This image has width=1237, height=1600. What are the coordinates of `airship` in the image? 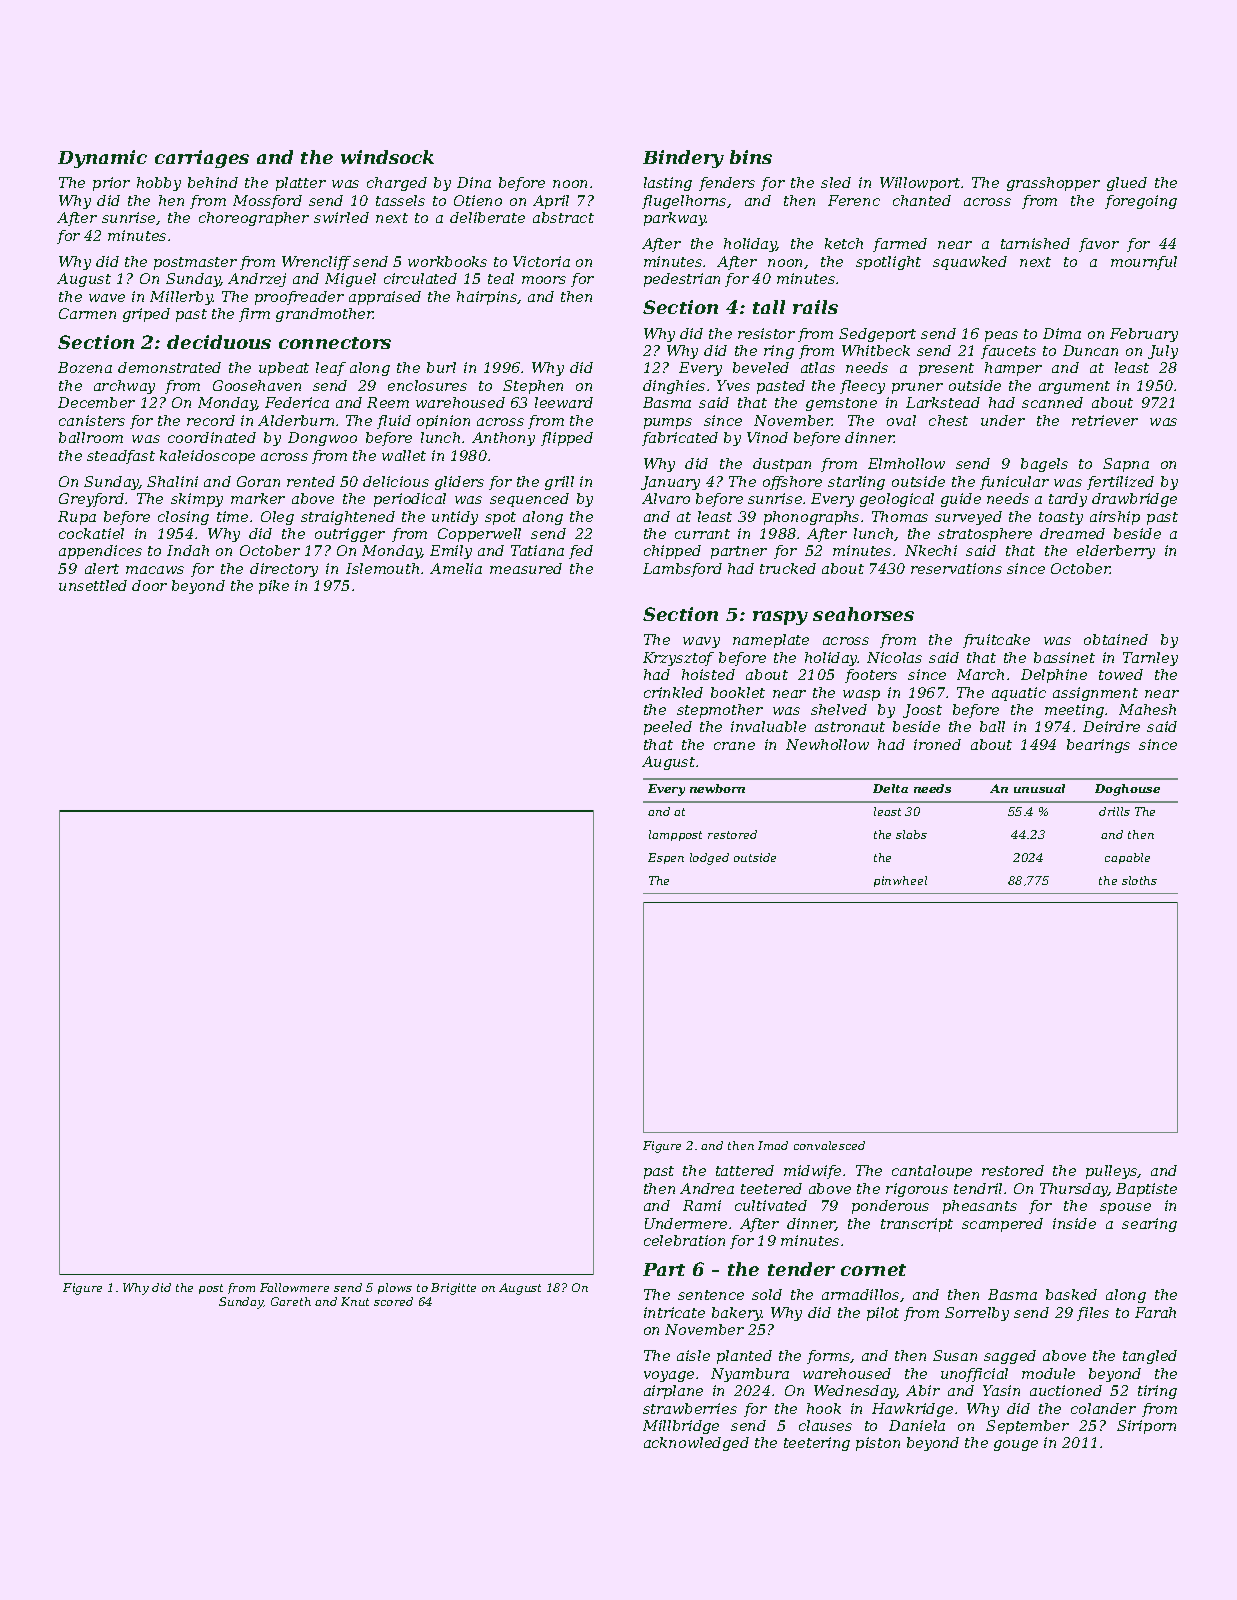 It's located at (1115, 518).
